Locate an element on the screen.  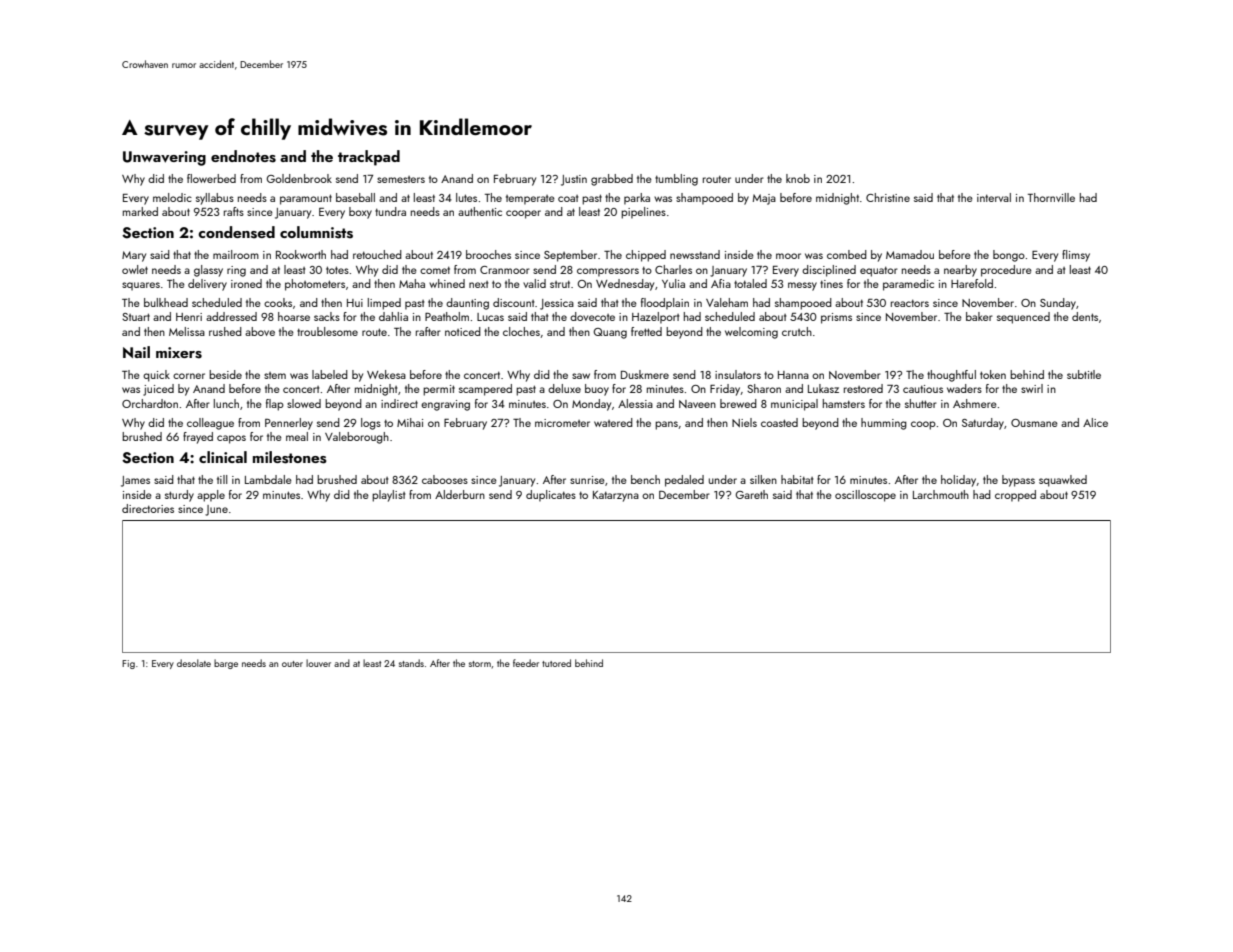
Thornville is located at coordinates (1051, 197).
